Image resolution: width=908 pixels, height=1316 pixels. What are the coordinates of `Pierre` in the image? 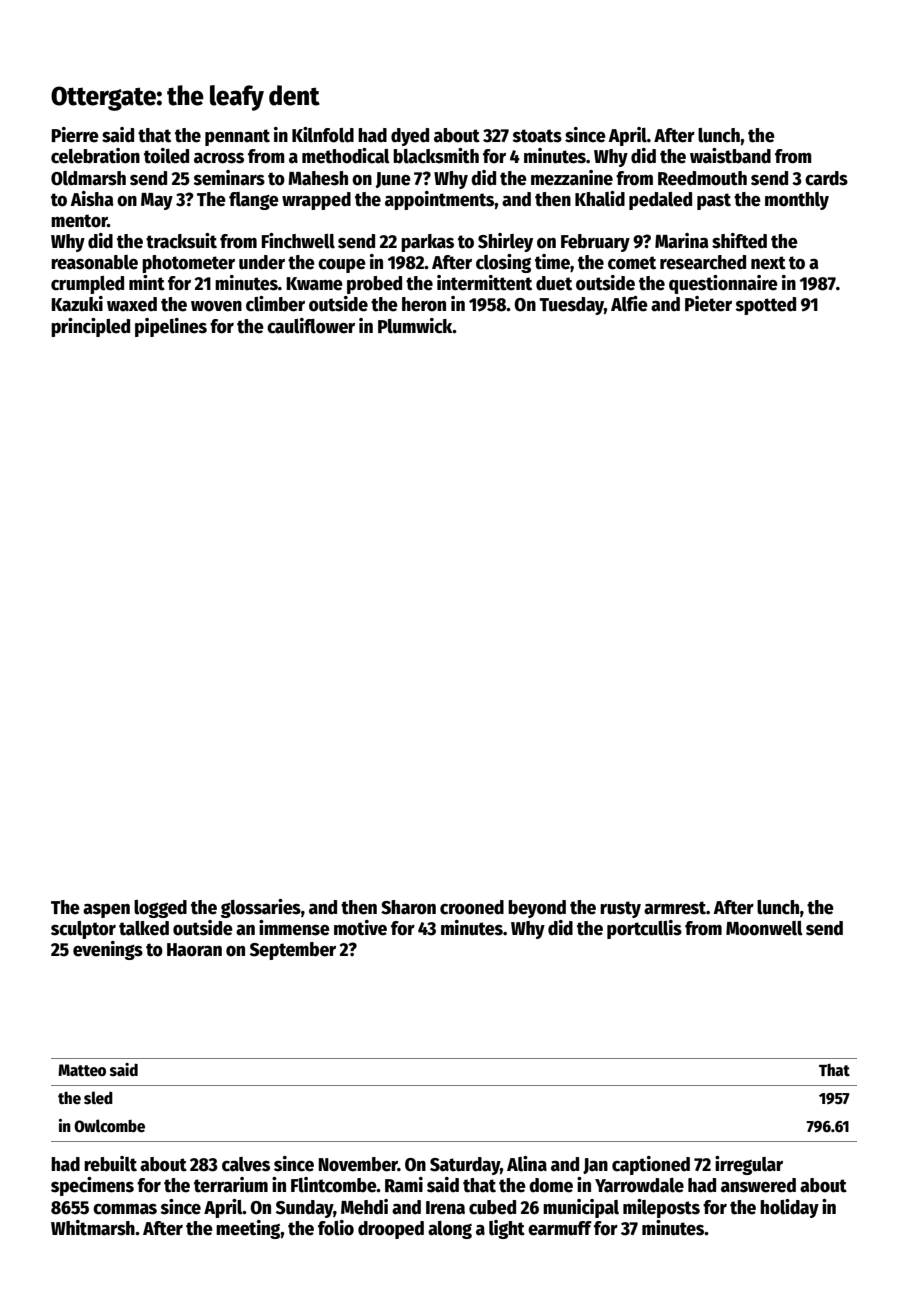 It's located at (75, 135).
